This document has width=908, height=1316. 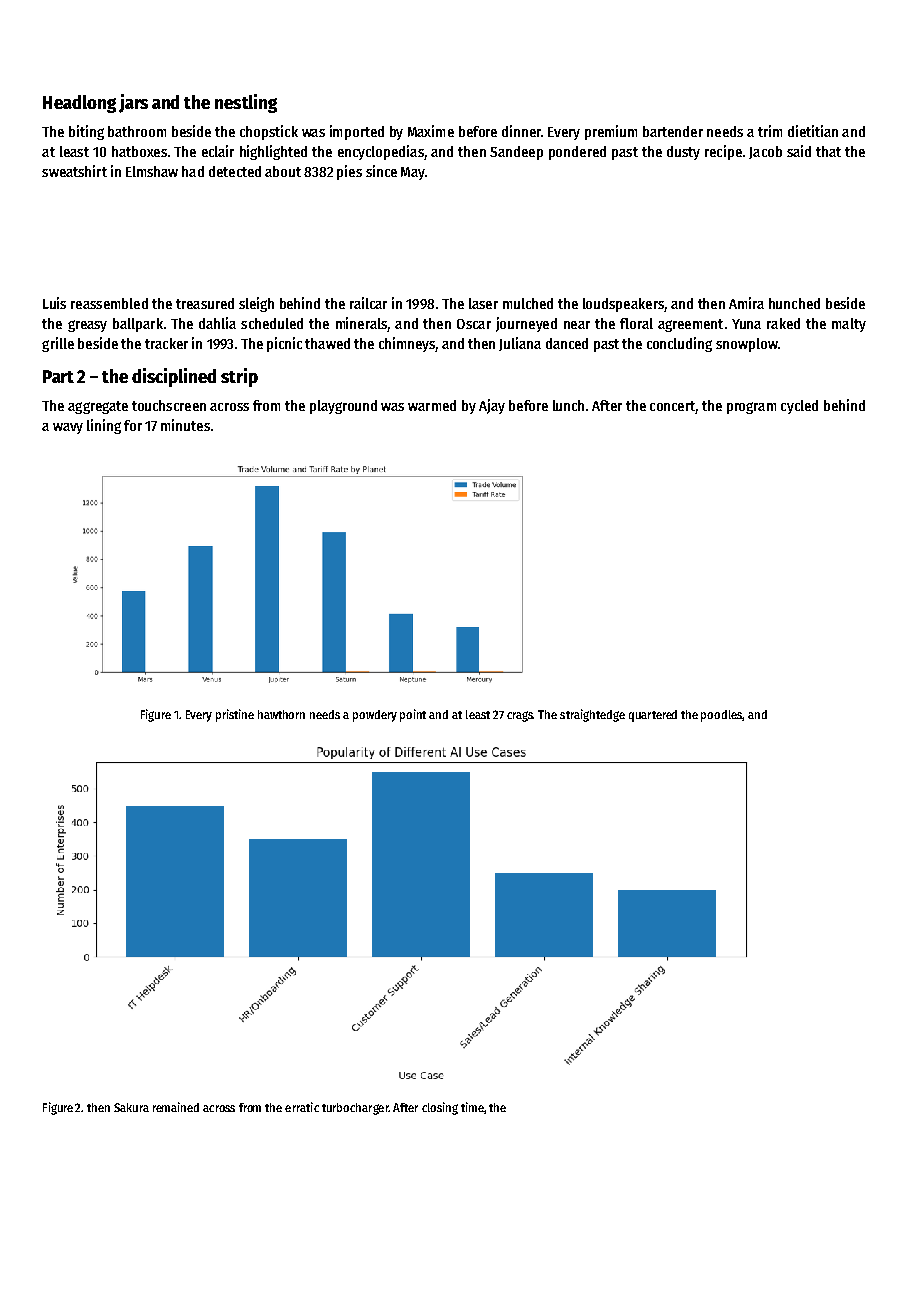 I want to click on hawthorn, so click(x=281, y=714).
